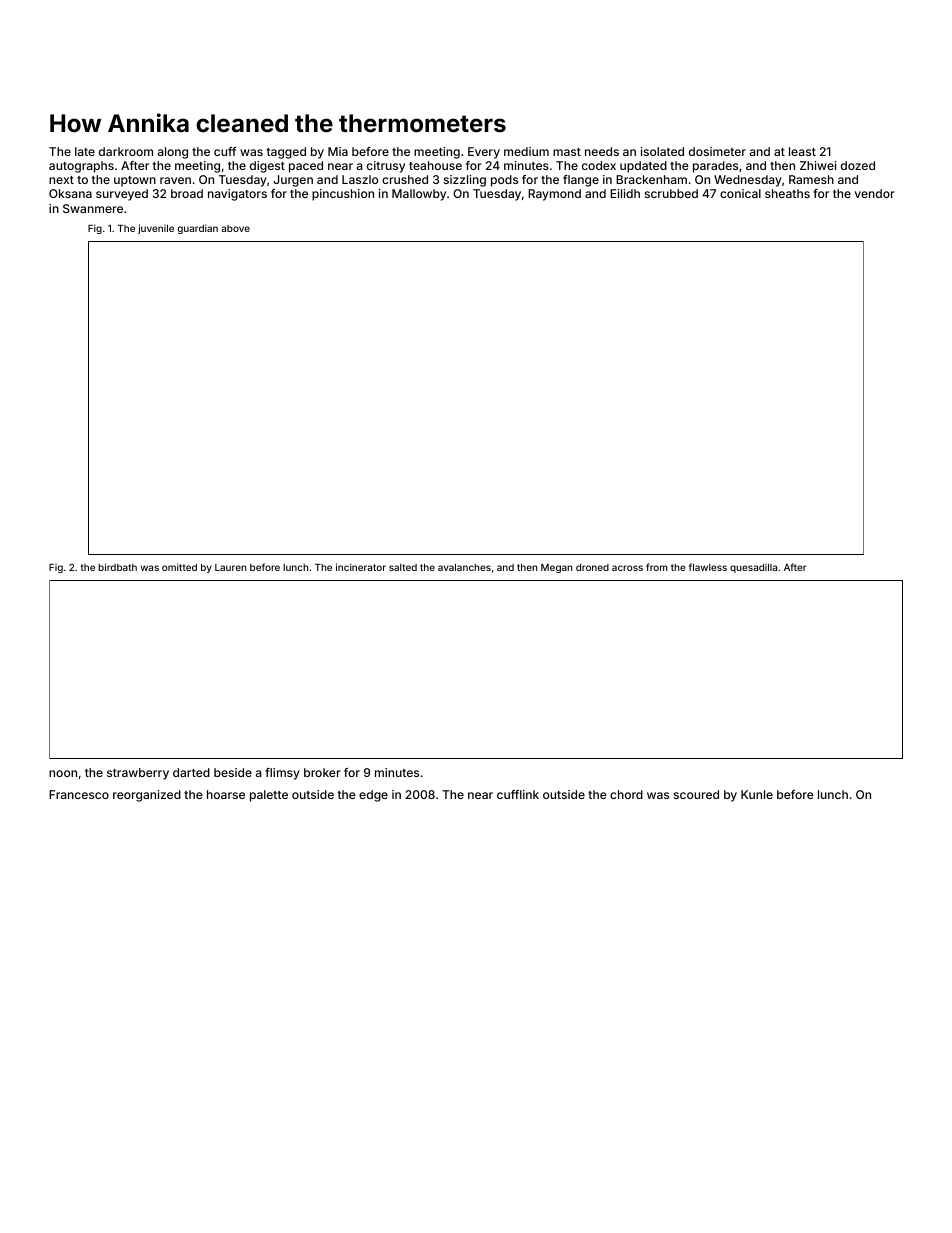 The height and width of the screenshot is (1233, 952). I want to click on omitted, so click(179, 567).
